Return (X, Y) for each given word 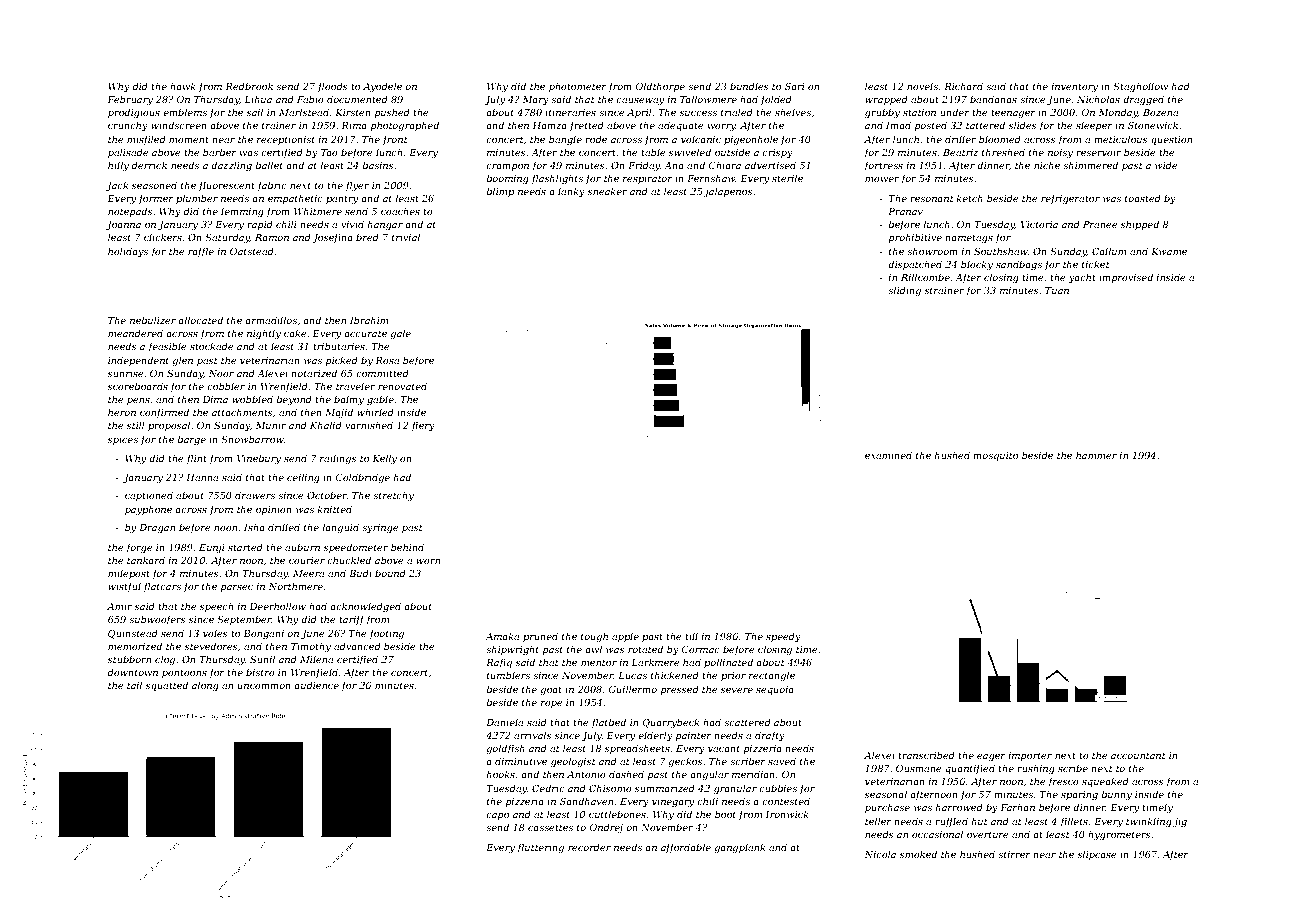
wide (1166, 165)
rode (596, 139)
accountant (1138, 755)
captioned (149, 496)
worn (428, 561)
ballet (269, 165)
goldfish (505, 749)
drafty (770, 736)
